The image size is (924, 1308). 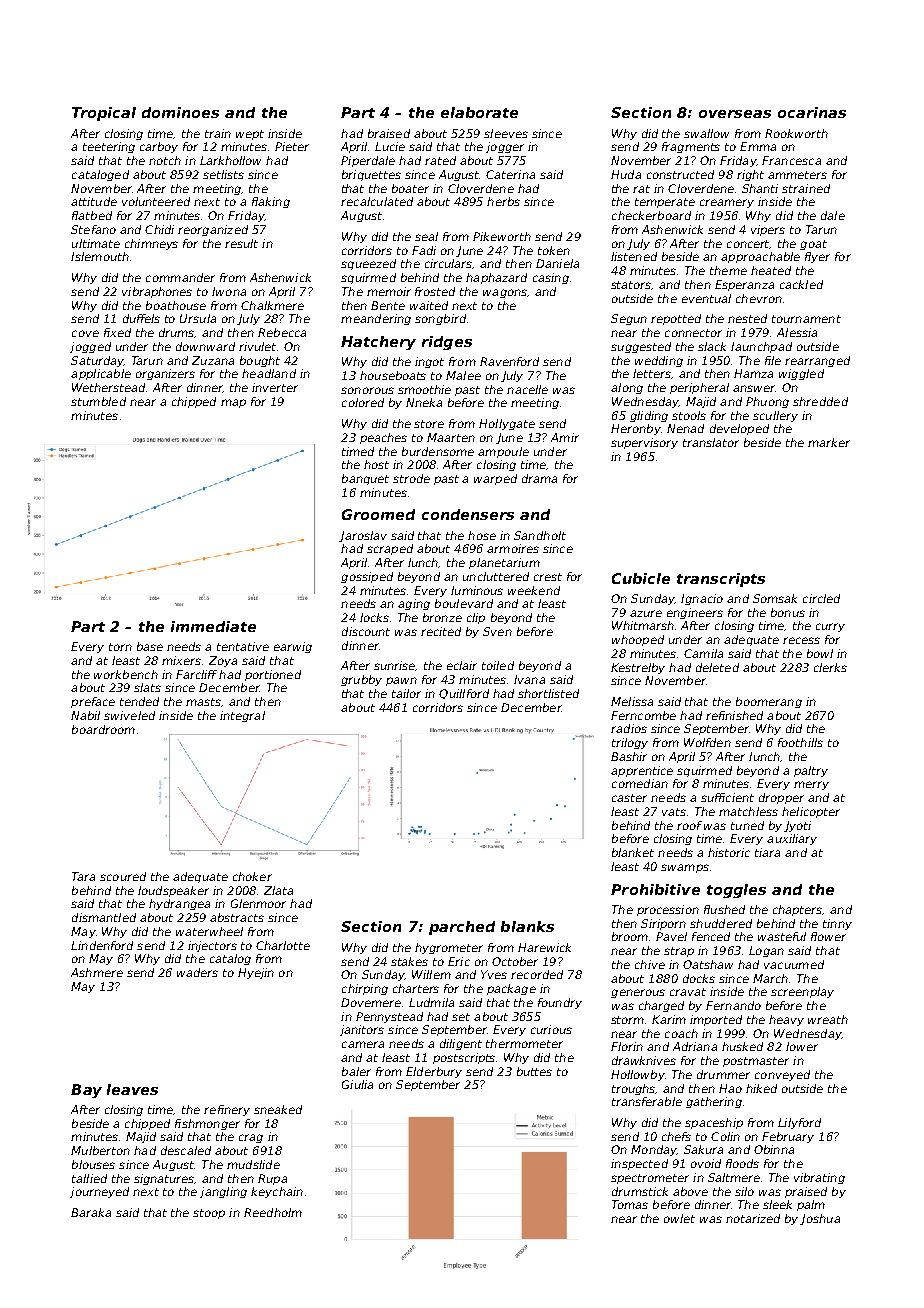 What do you see at coordinates (109, 147) in the document?
I see `teetering` at bounding box center [109, 147].
